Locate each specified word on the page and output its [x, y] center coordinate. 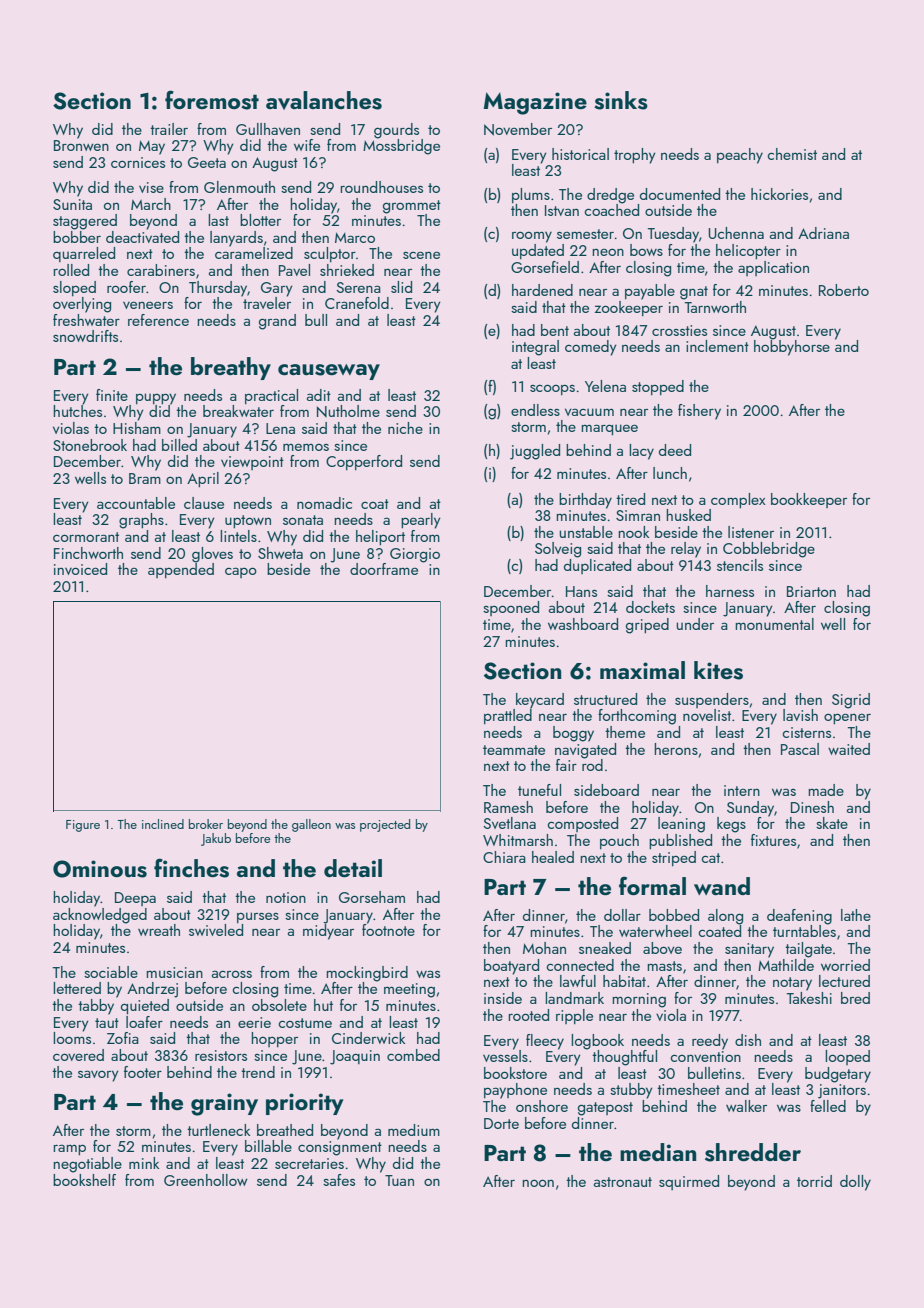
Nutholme [348, 411]
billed [179, 445]
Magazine [535, 103]
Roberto [844, 290]
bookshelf [84, 1180]
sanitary [749, 950]
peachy [740, 156]
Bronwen [81, 145]
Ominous [100, 869]
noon [538, 1183]
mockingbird [367, 974]
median [658, 1152]
